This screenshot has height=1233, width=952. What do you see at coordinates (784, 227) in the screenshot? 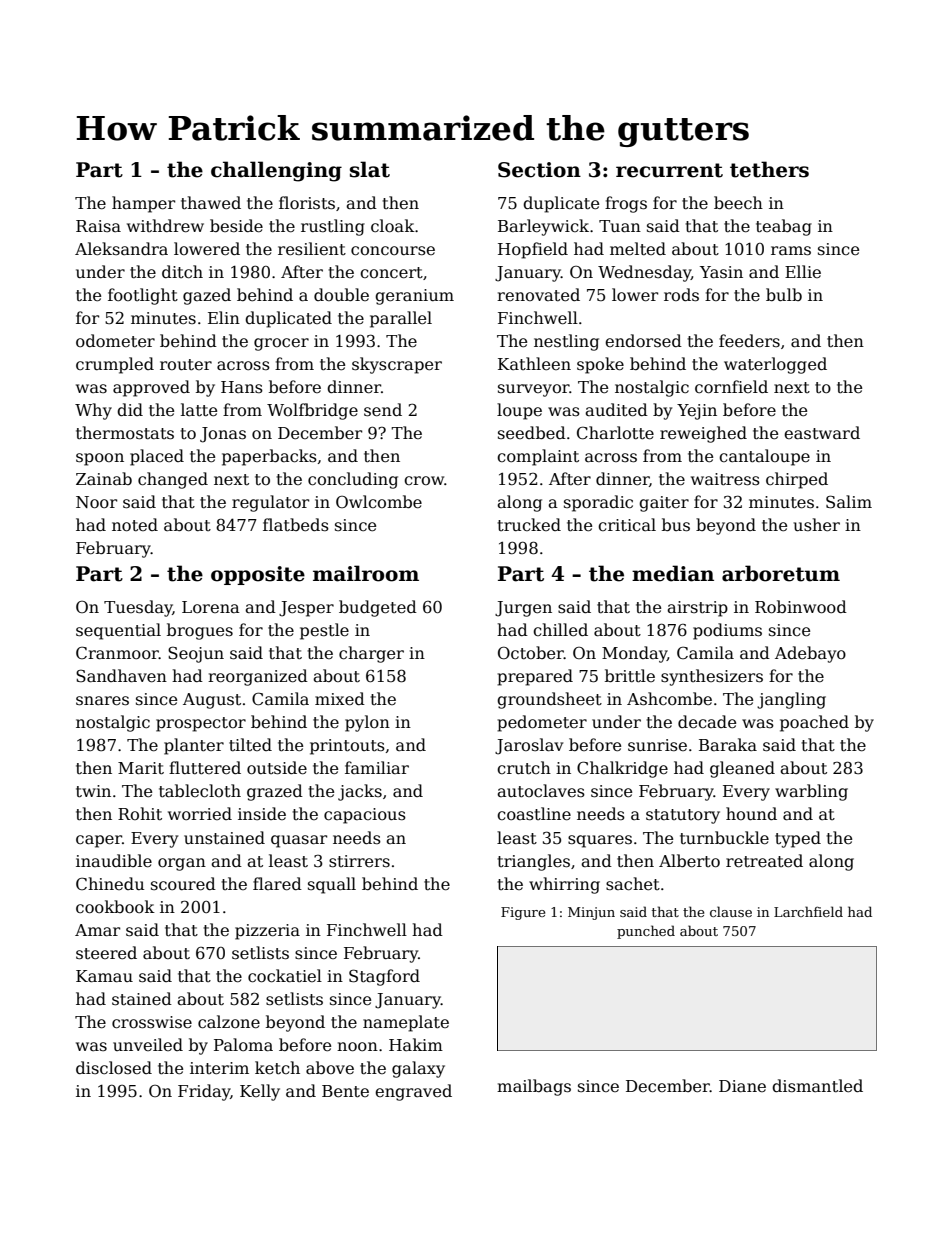
I see `teabag` at bounding box center [784, 227].
